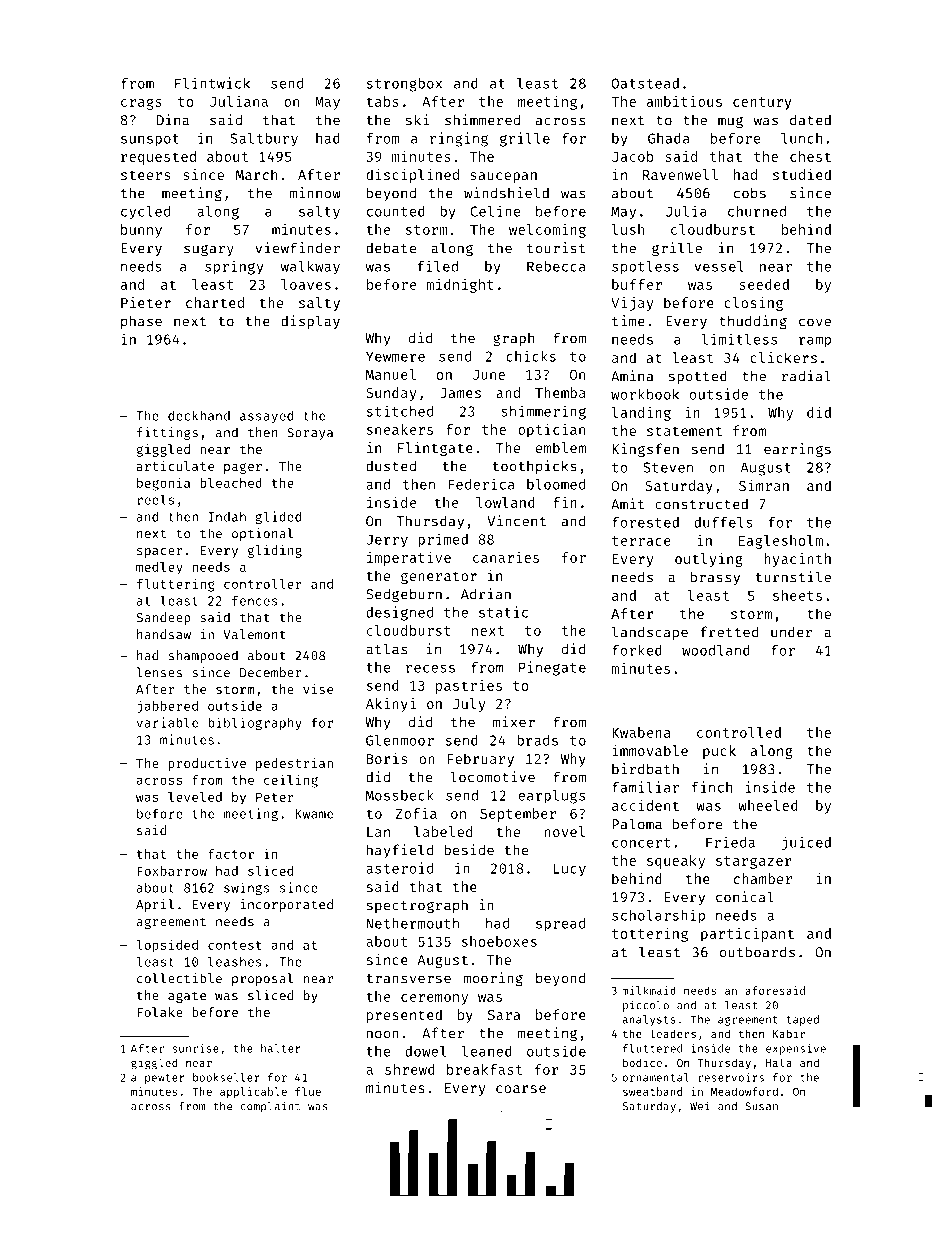  I want to click on welcoming, so click(547, 231).
